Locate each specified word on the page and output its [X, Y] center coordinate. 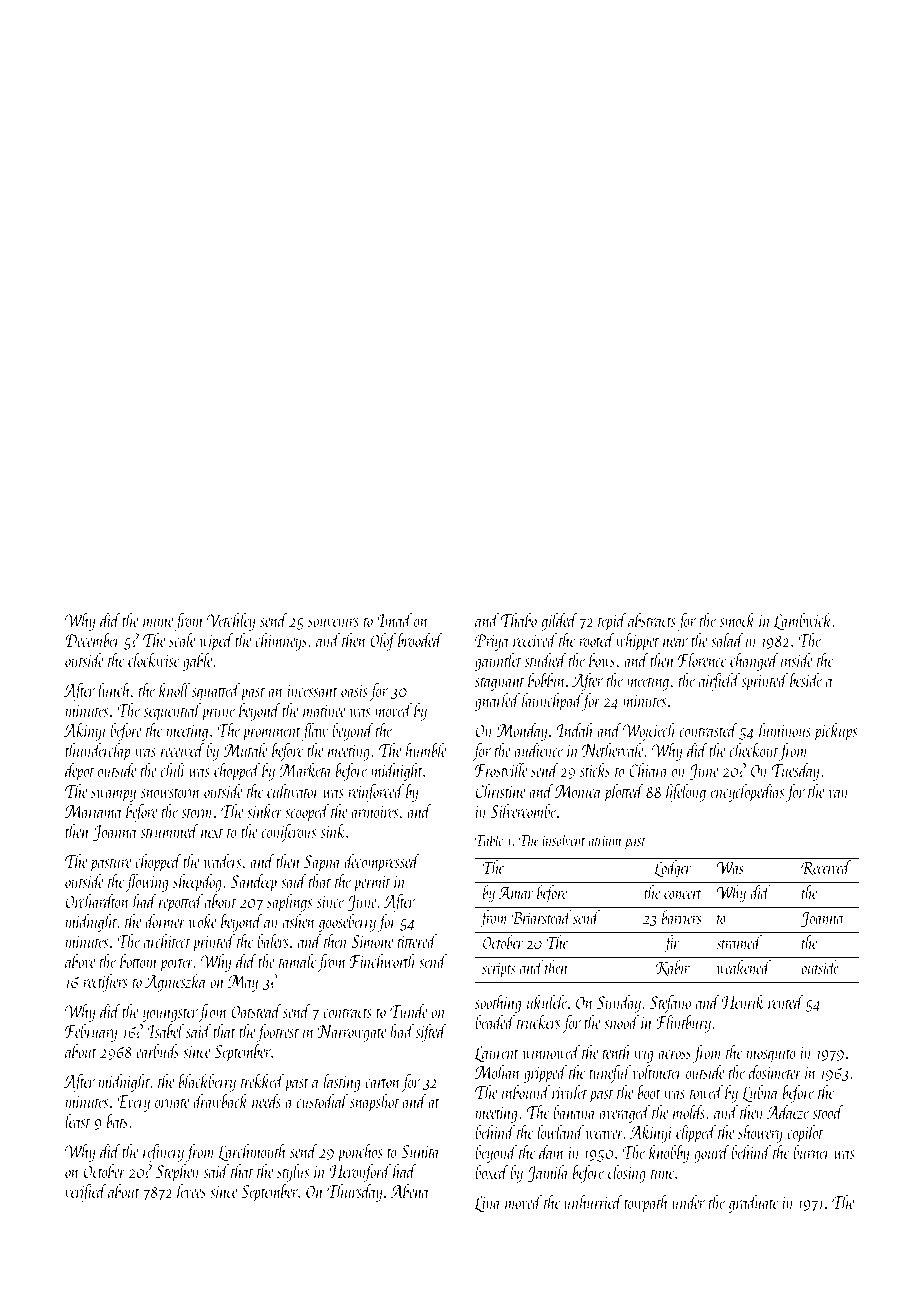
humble [426, 750]
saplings [289, 903]
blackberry [207, 1083]
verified [86, 1193]
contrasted [709, 730]
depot [79, 772]
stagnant [500, 684]
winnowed [551, 1052]
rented [786, 1002]
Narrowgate [352, 1033]
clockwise [153, 660]
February [91, 1033]
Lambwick [803, 621]
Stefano [670, 1004]
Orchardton [97, 901]
